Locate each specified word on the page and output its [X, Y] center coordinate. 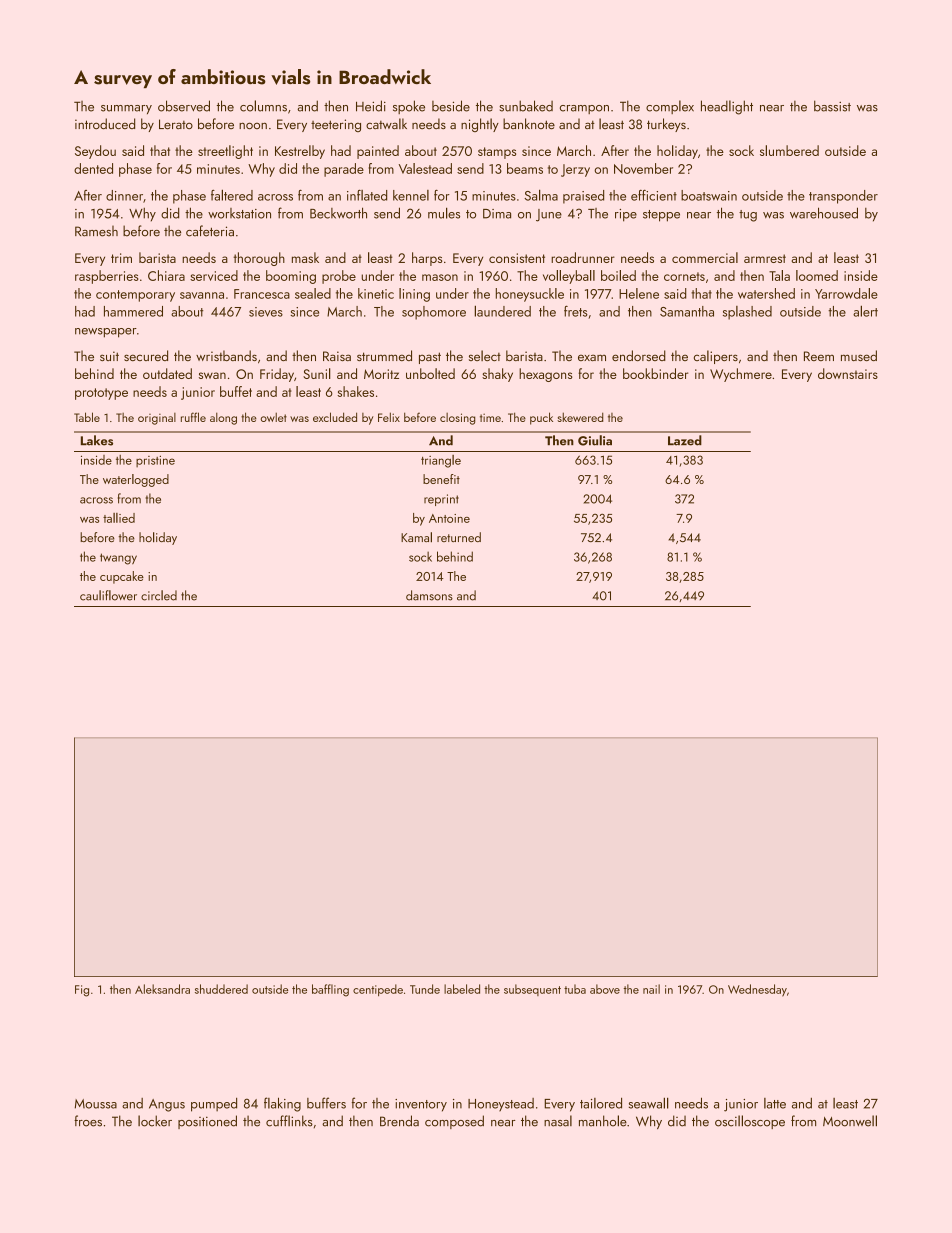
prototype [101, 394]
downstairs [848, 373]
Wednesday [757, 990]
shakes [355, 391]
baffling [330, 990]
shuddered [221, 989]
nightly [480, 125]
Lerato [176, 124]
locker [155, 1121]
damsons [429, 595]
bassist [832, 106]
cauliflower [108, 595]
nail [651, 989]
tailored [601, 1103]
